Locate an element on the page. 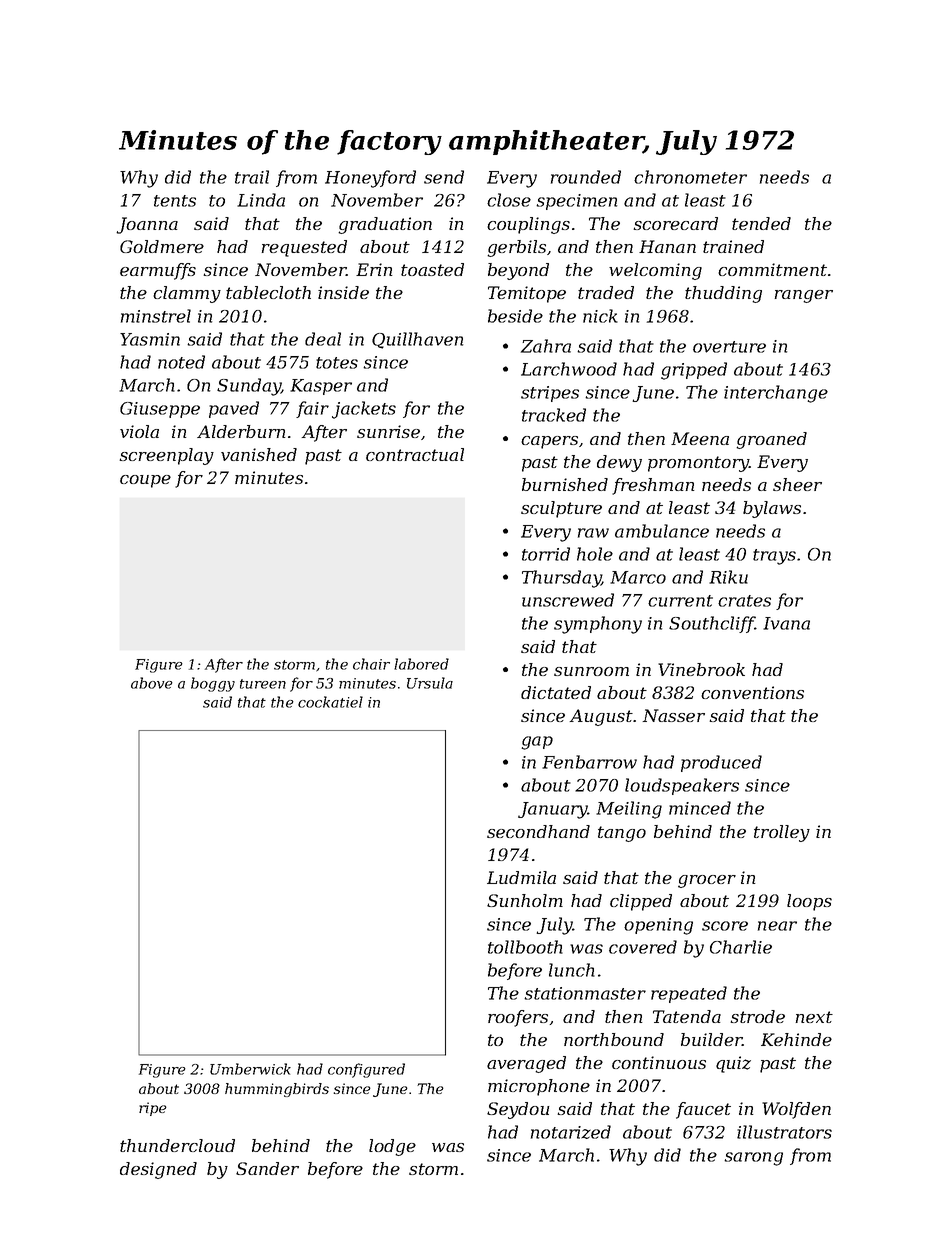  Umberwick is located at coordinates (250, 1069).
